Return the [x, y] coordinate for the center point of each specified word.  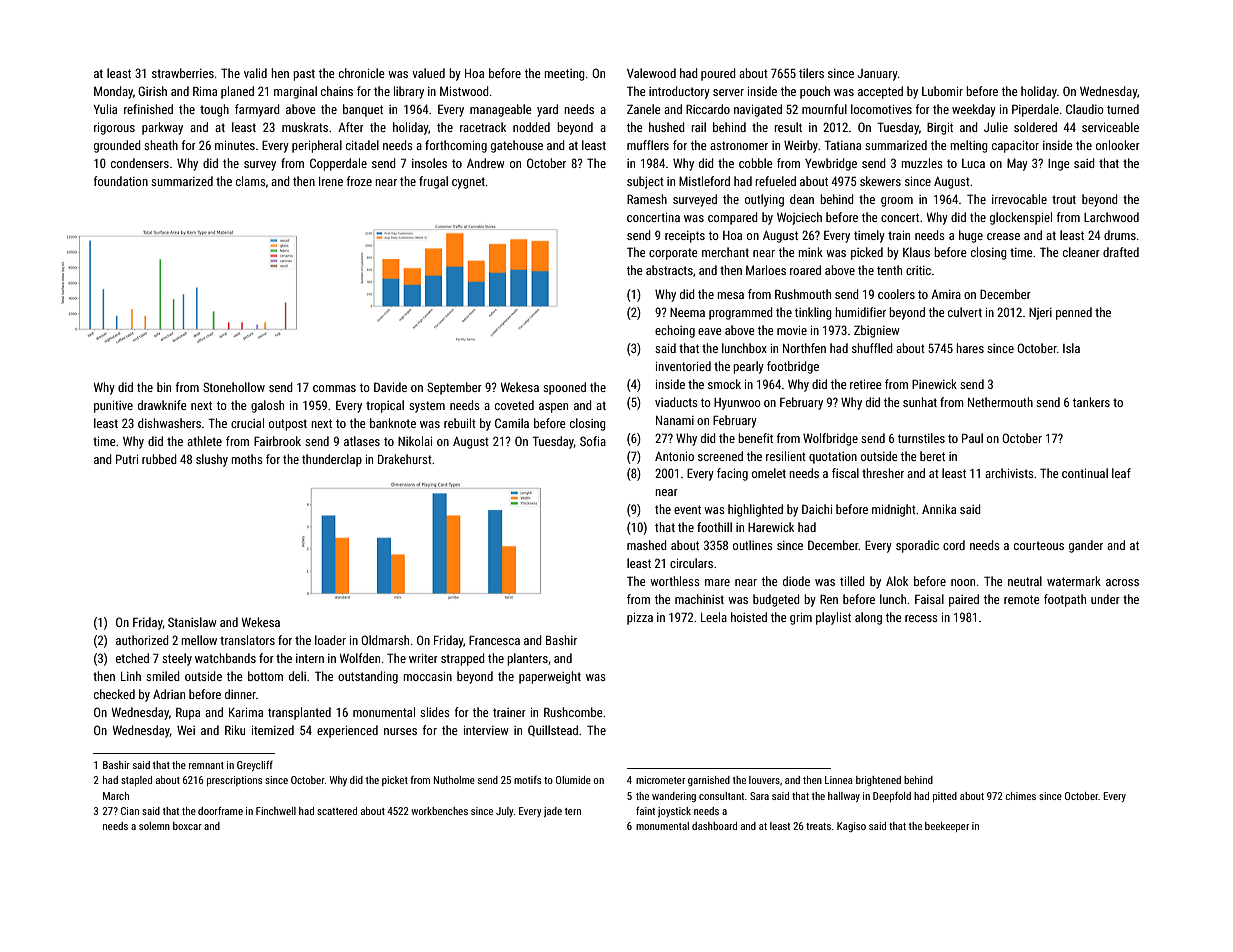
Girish [152, 91]
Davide [390, 387]
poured [718, 74]
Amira [946, 294]
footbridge [793, 367]
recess [921, 618]
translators [247, 640]
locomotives [881, 109]
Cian [130, 811]
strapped [463, 659]
